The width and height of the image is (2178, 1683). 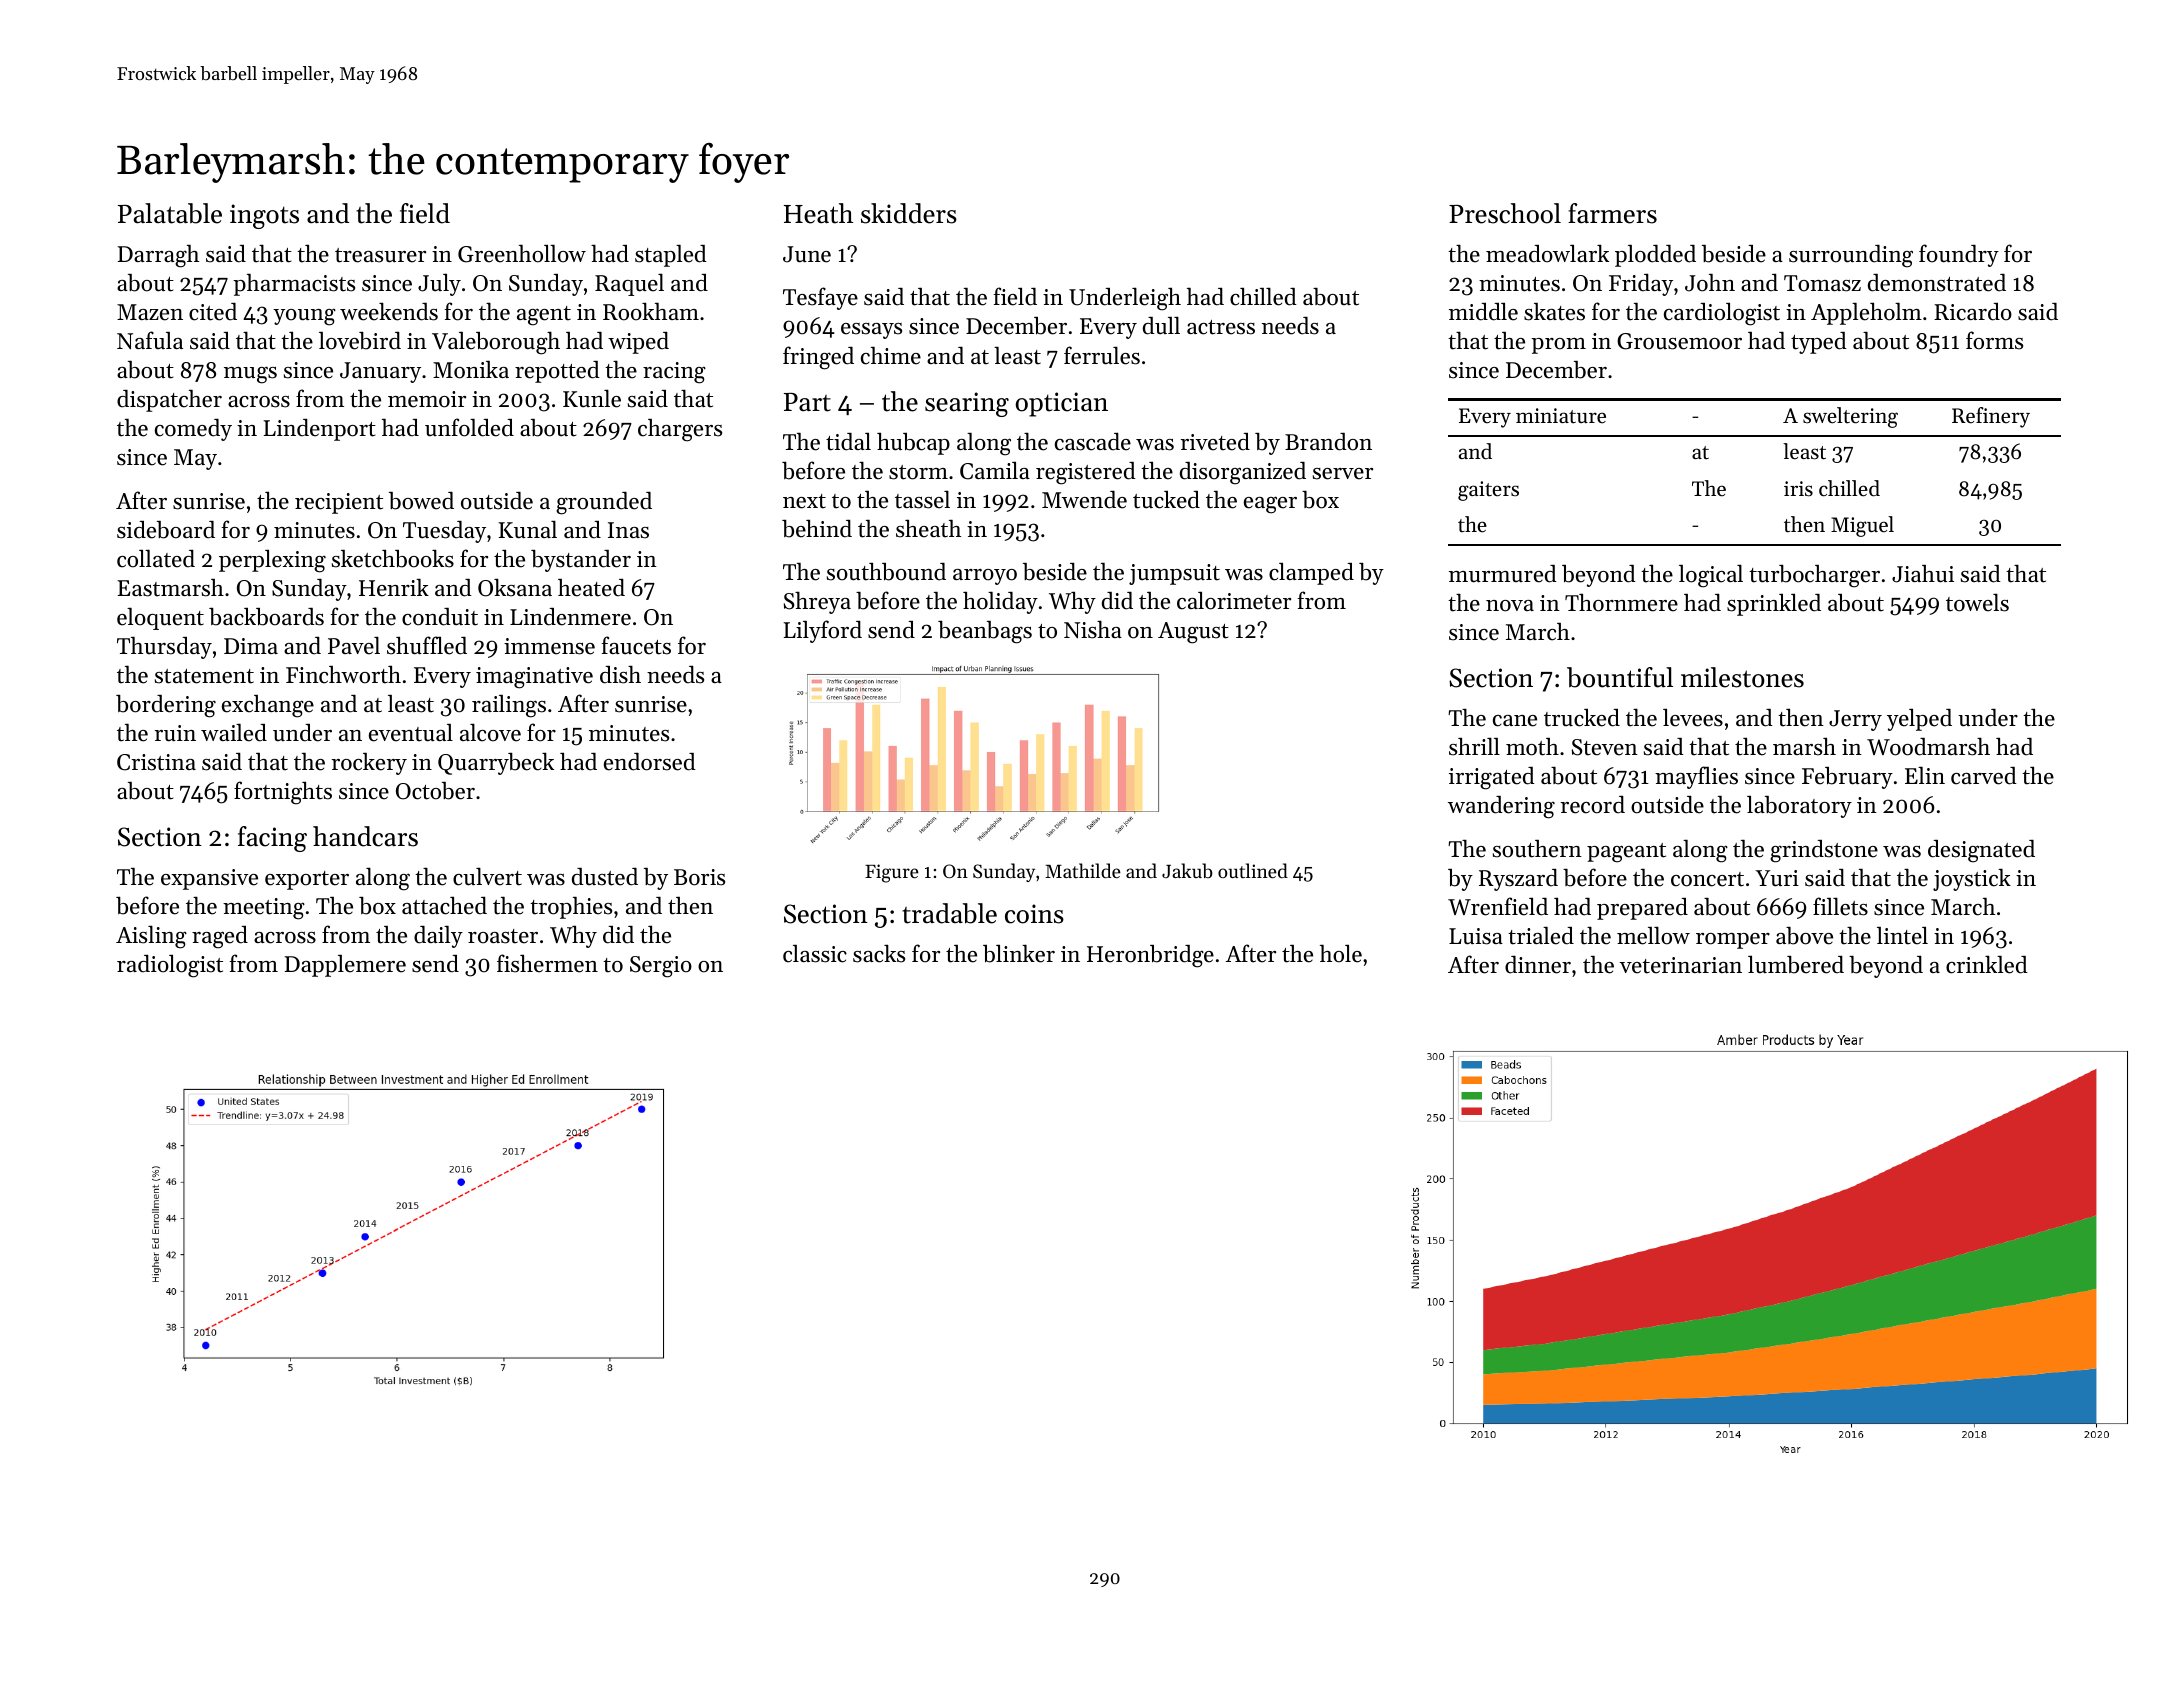 What do you see at coordinates (1483, 312) in the image?
I see `middle` at bounding box center [1483, 312].
